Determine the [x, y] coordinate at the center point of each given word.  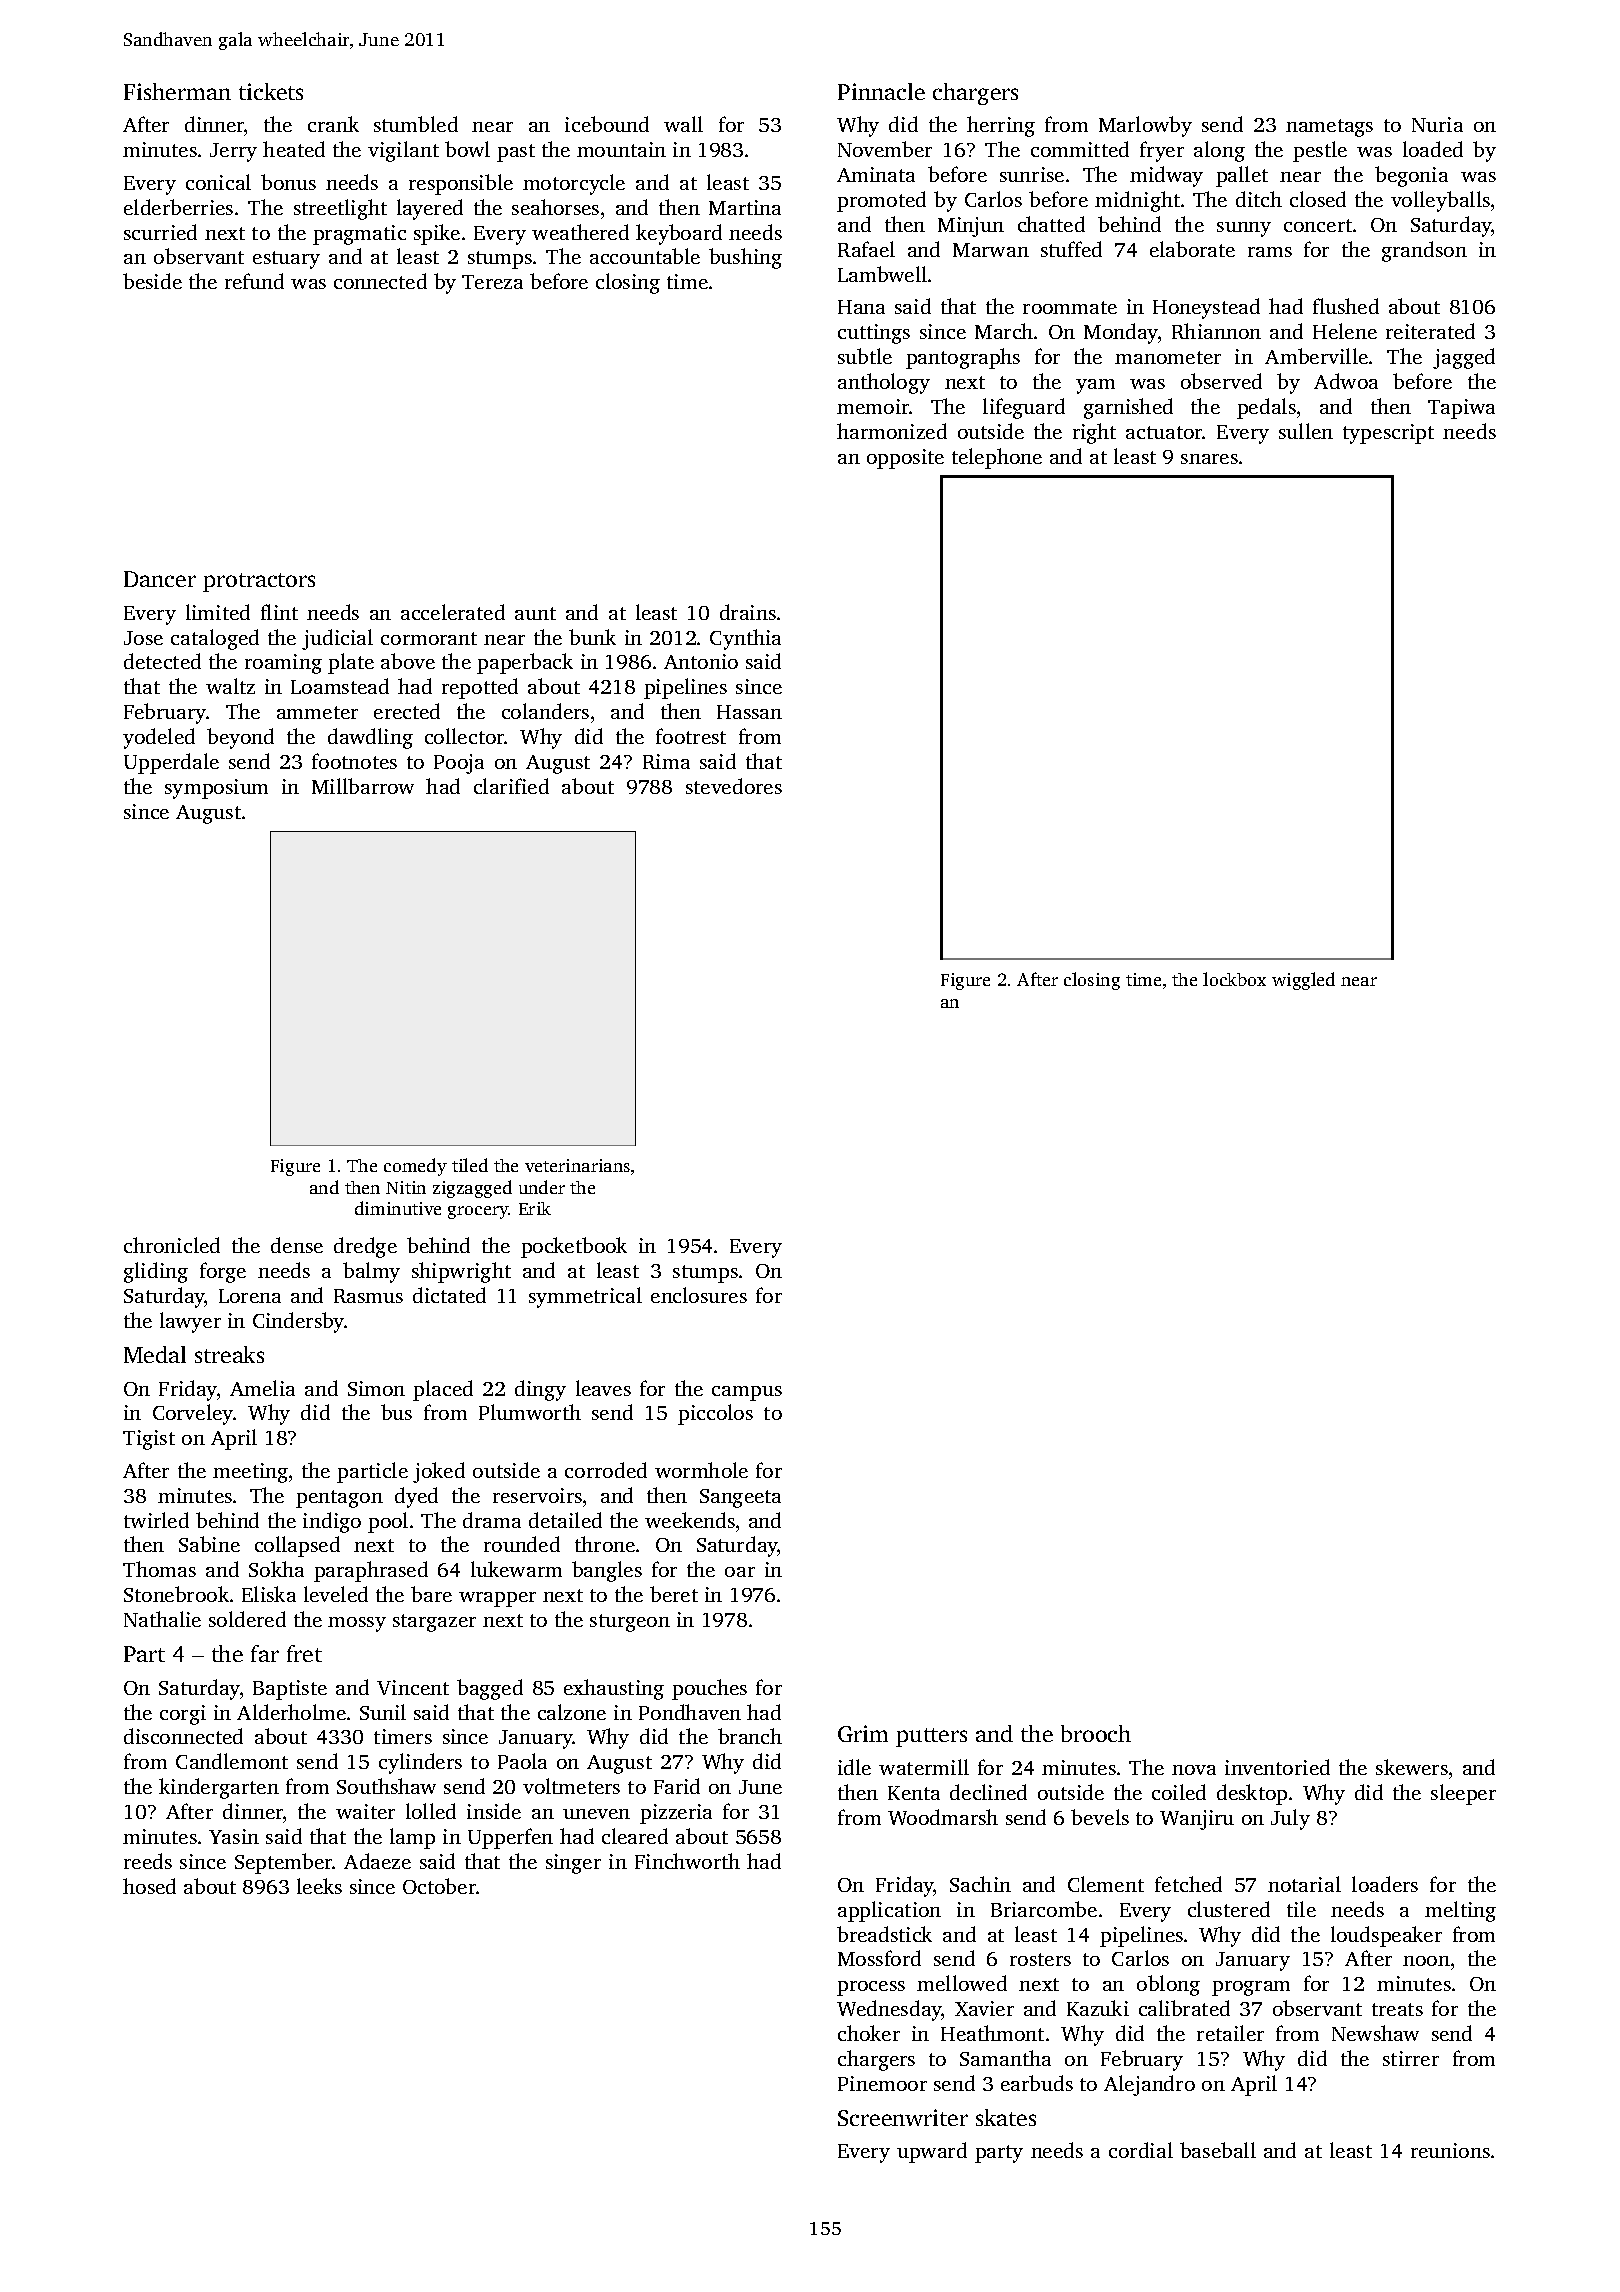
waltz [230, 686]
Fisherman [177, 91]
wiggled [1303, 981]
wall [683, 124]
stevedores [734, 786]
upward [932, 2152]
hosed [149, 1886]
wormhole [701, 1470]
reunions [1450, 2150]
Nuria [1437, 124]
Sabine [209, 1544]
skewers [1412, 1767]
